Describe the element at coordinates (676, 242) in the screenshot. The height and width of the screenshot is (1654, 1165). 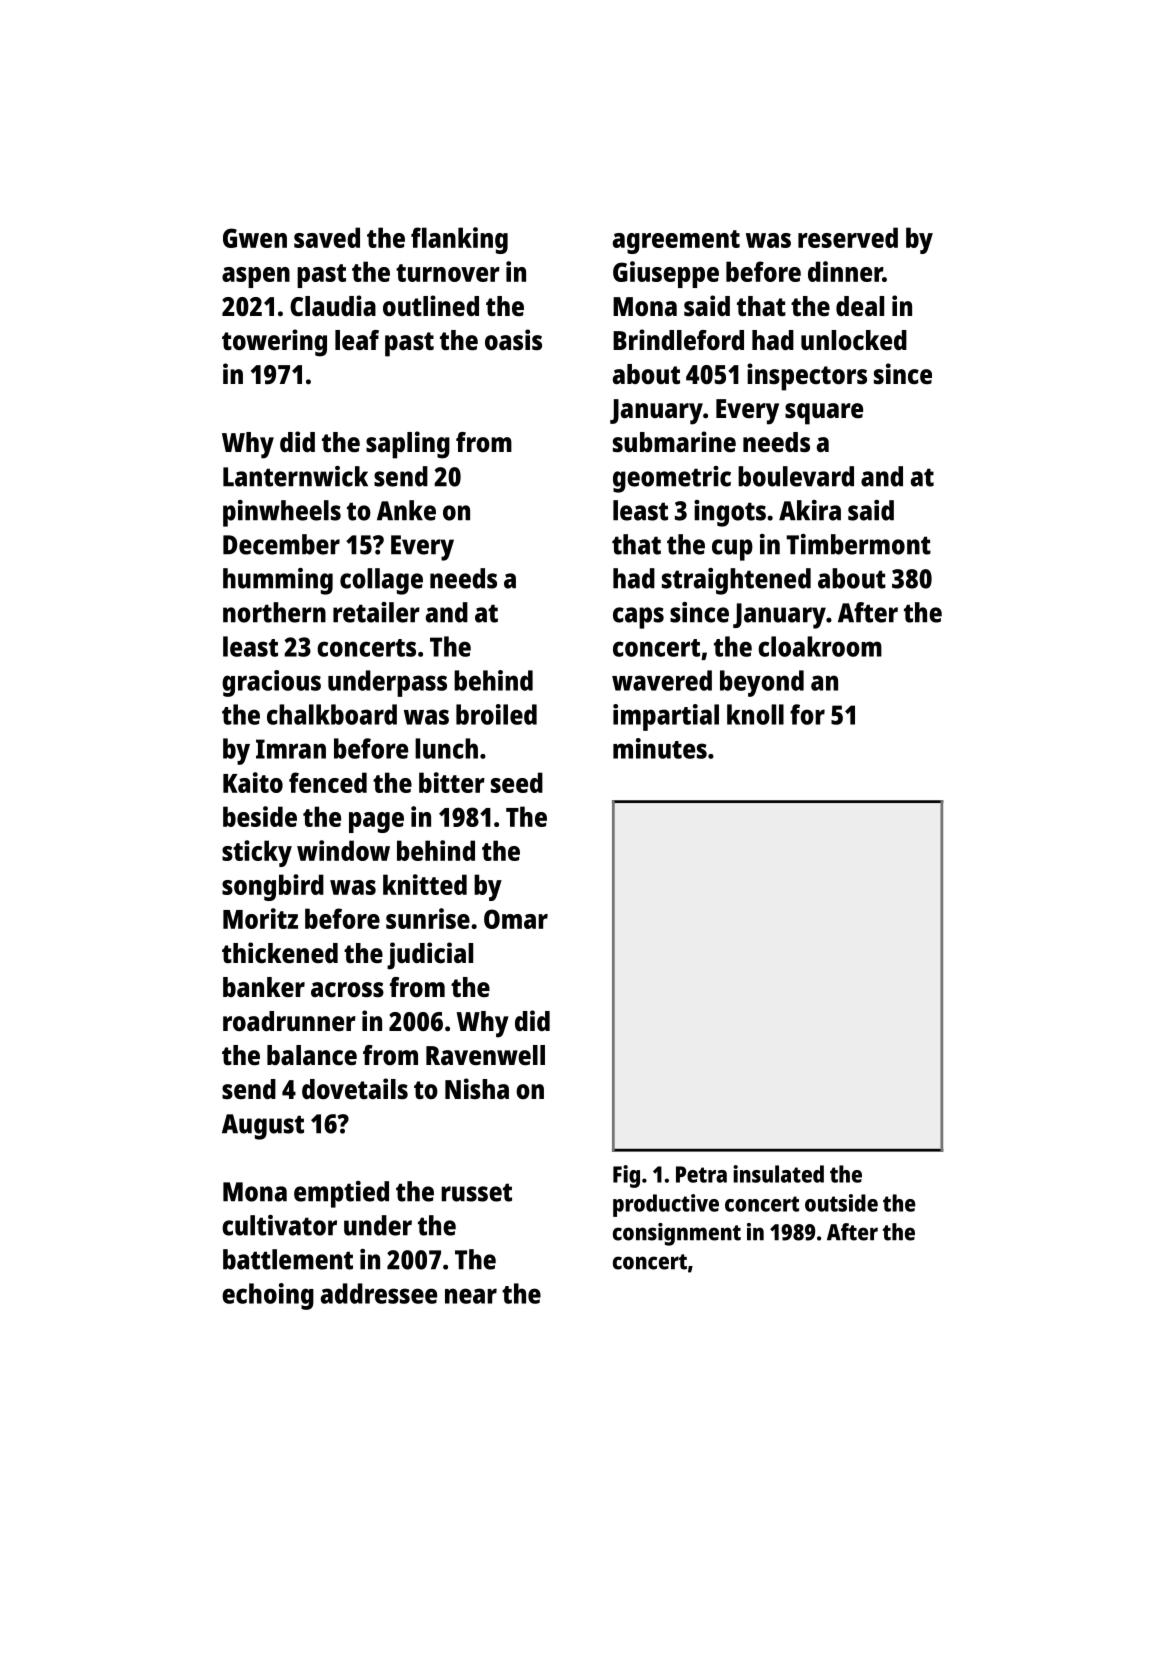
I see `agreement` at that location.
